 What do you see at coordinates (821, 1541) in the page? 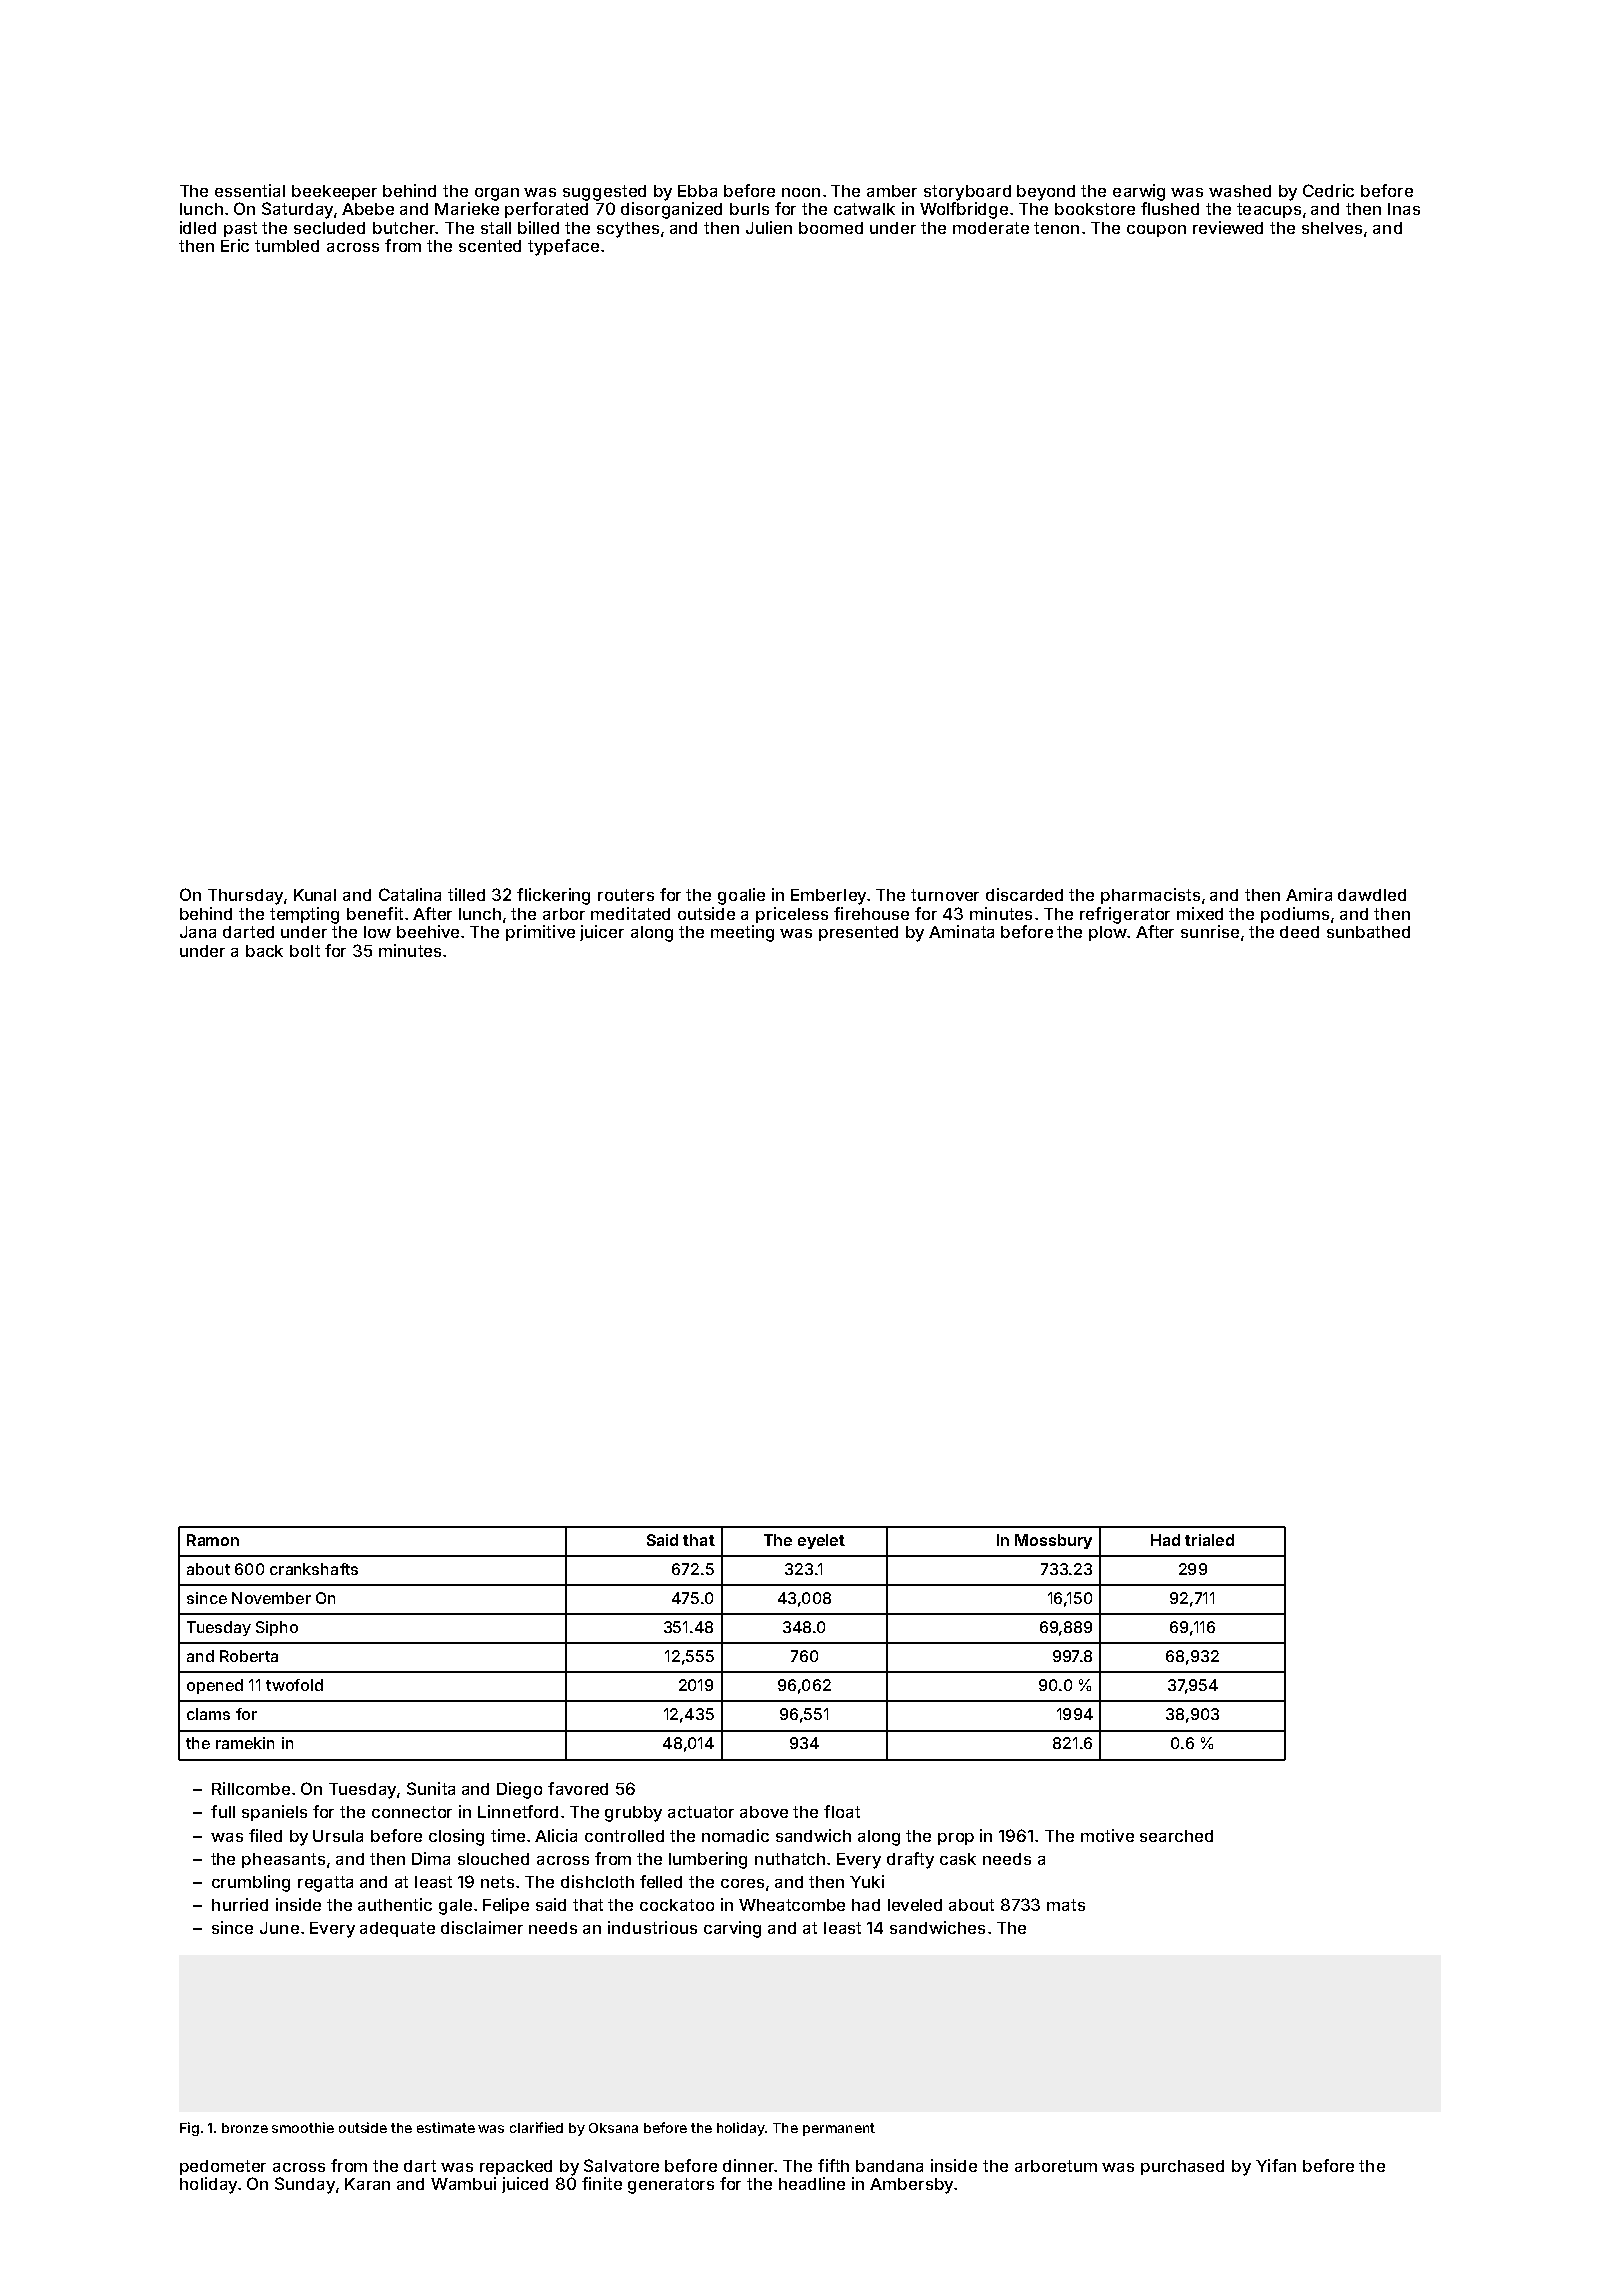
I see `eyelet` at bounding box center [821, 1541].
